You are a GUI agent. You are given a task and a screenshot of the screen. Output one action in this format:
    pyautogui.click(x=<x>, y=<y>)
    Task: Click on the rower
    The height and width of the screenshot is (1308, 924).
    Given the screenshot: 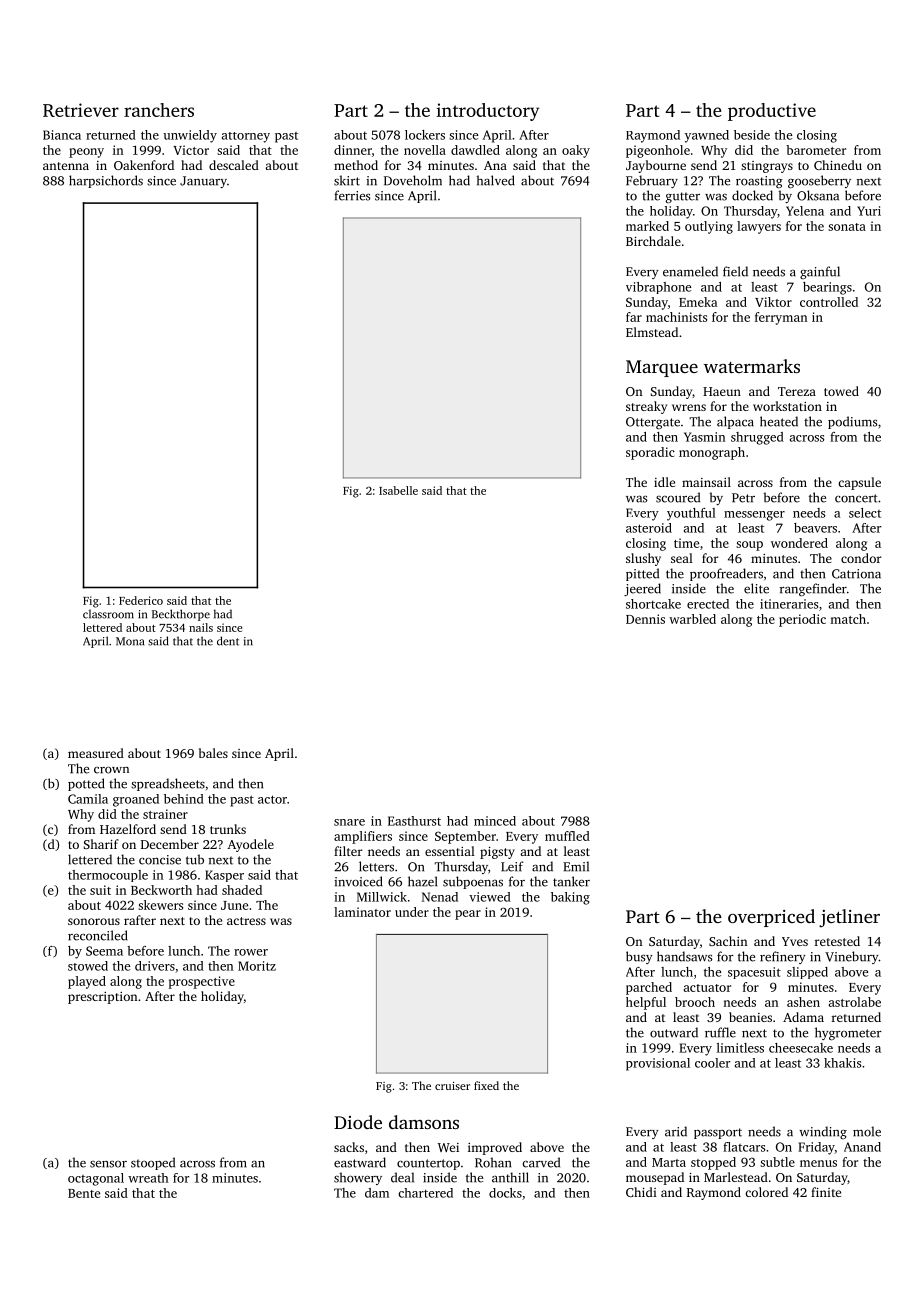 What is the action you would take?
    pyautogui.click(x=251, y=952)
